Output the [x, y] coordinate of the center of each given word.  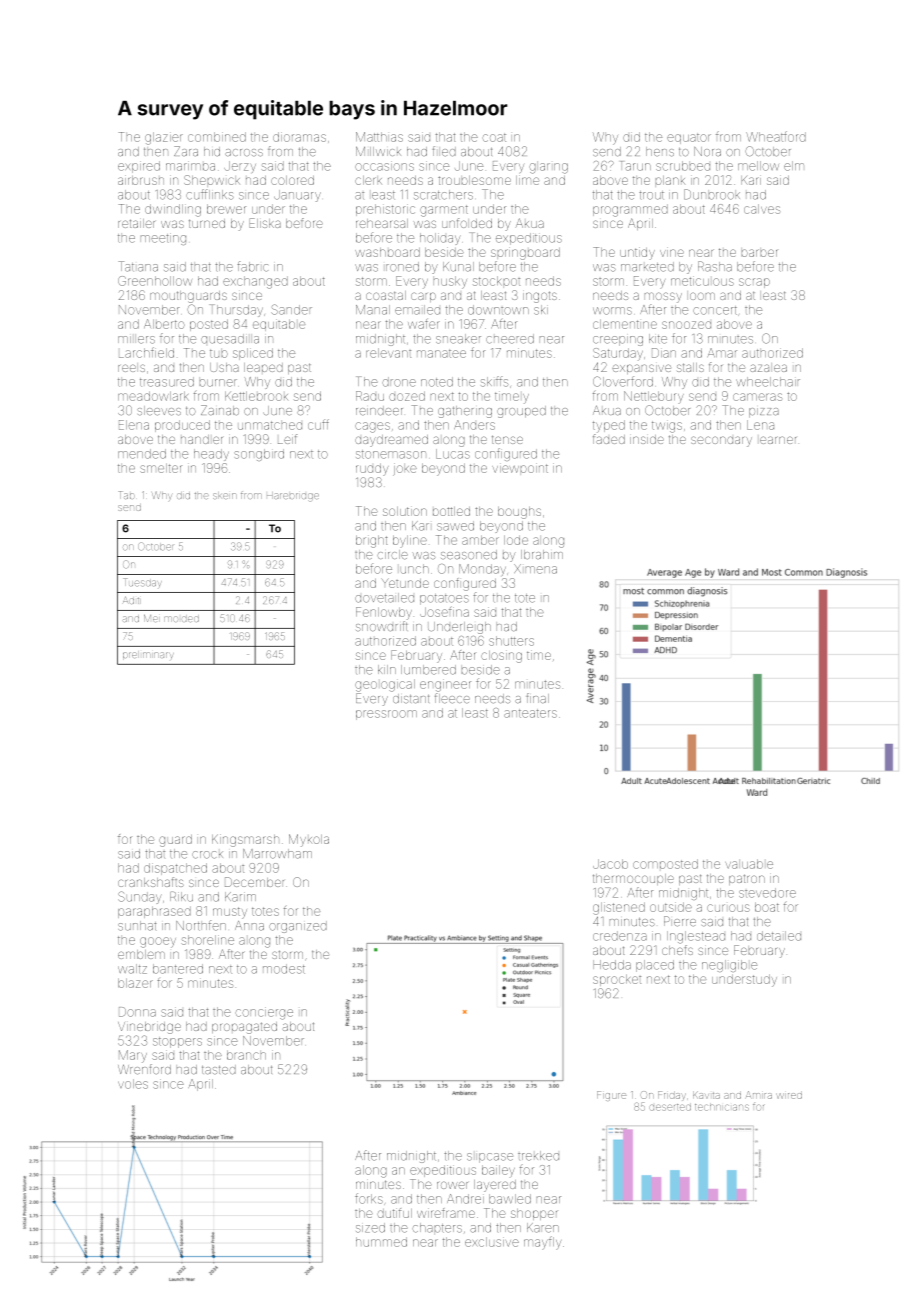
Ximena [535, 569]
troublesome [474, 180]
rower [452, 1185]
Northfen [201, 925]
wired [789, 1096]
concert [715, 310]
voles [133, 1084]
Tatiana [138, 266]
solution [405, 511]
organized [298, 927]
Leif [287, 439]
